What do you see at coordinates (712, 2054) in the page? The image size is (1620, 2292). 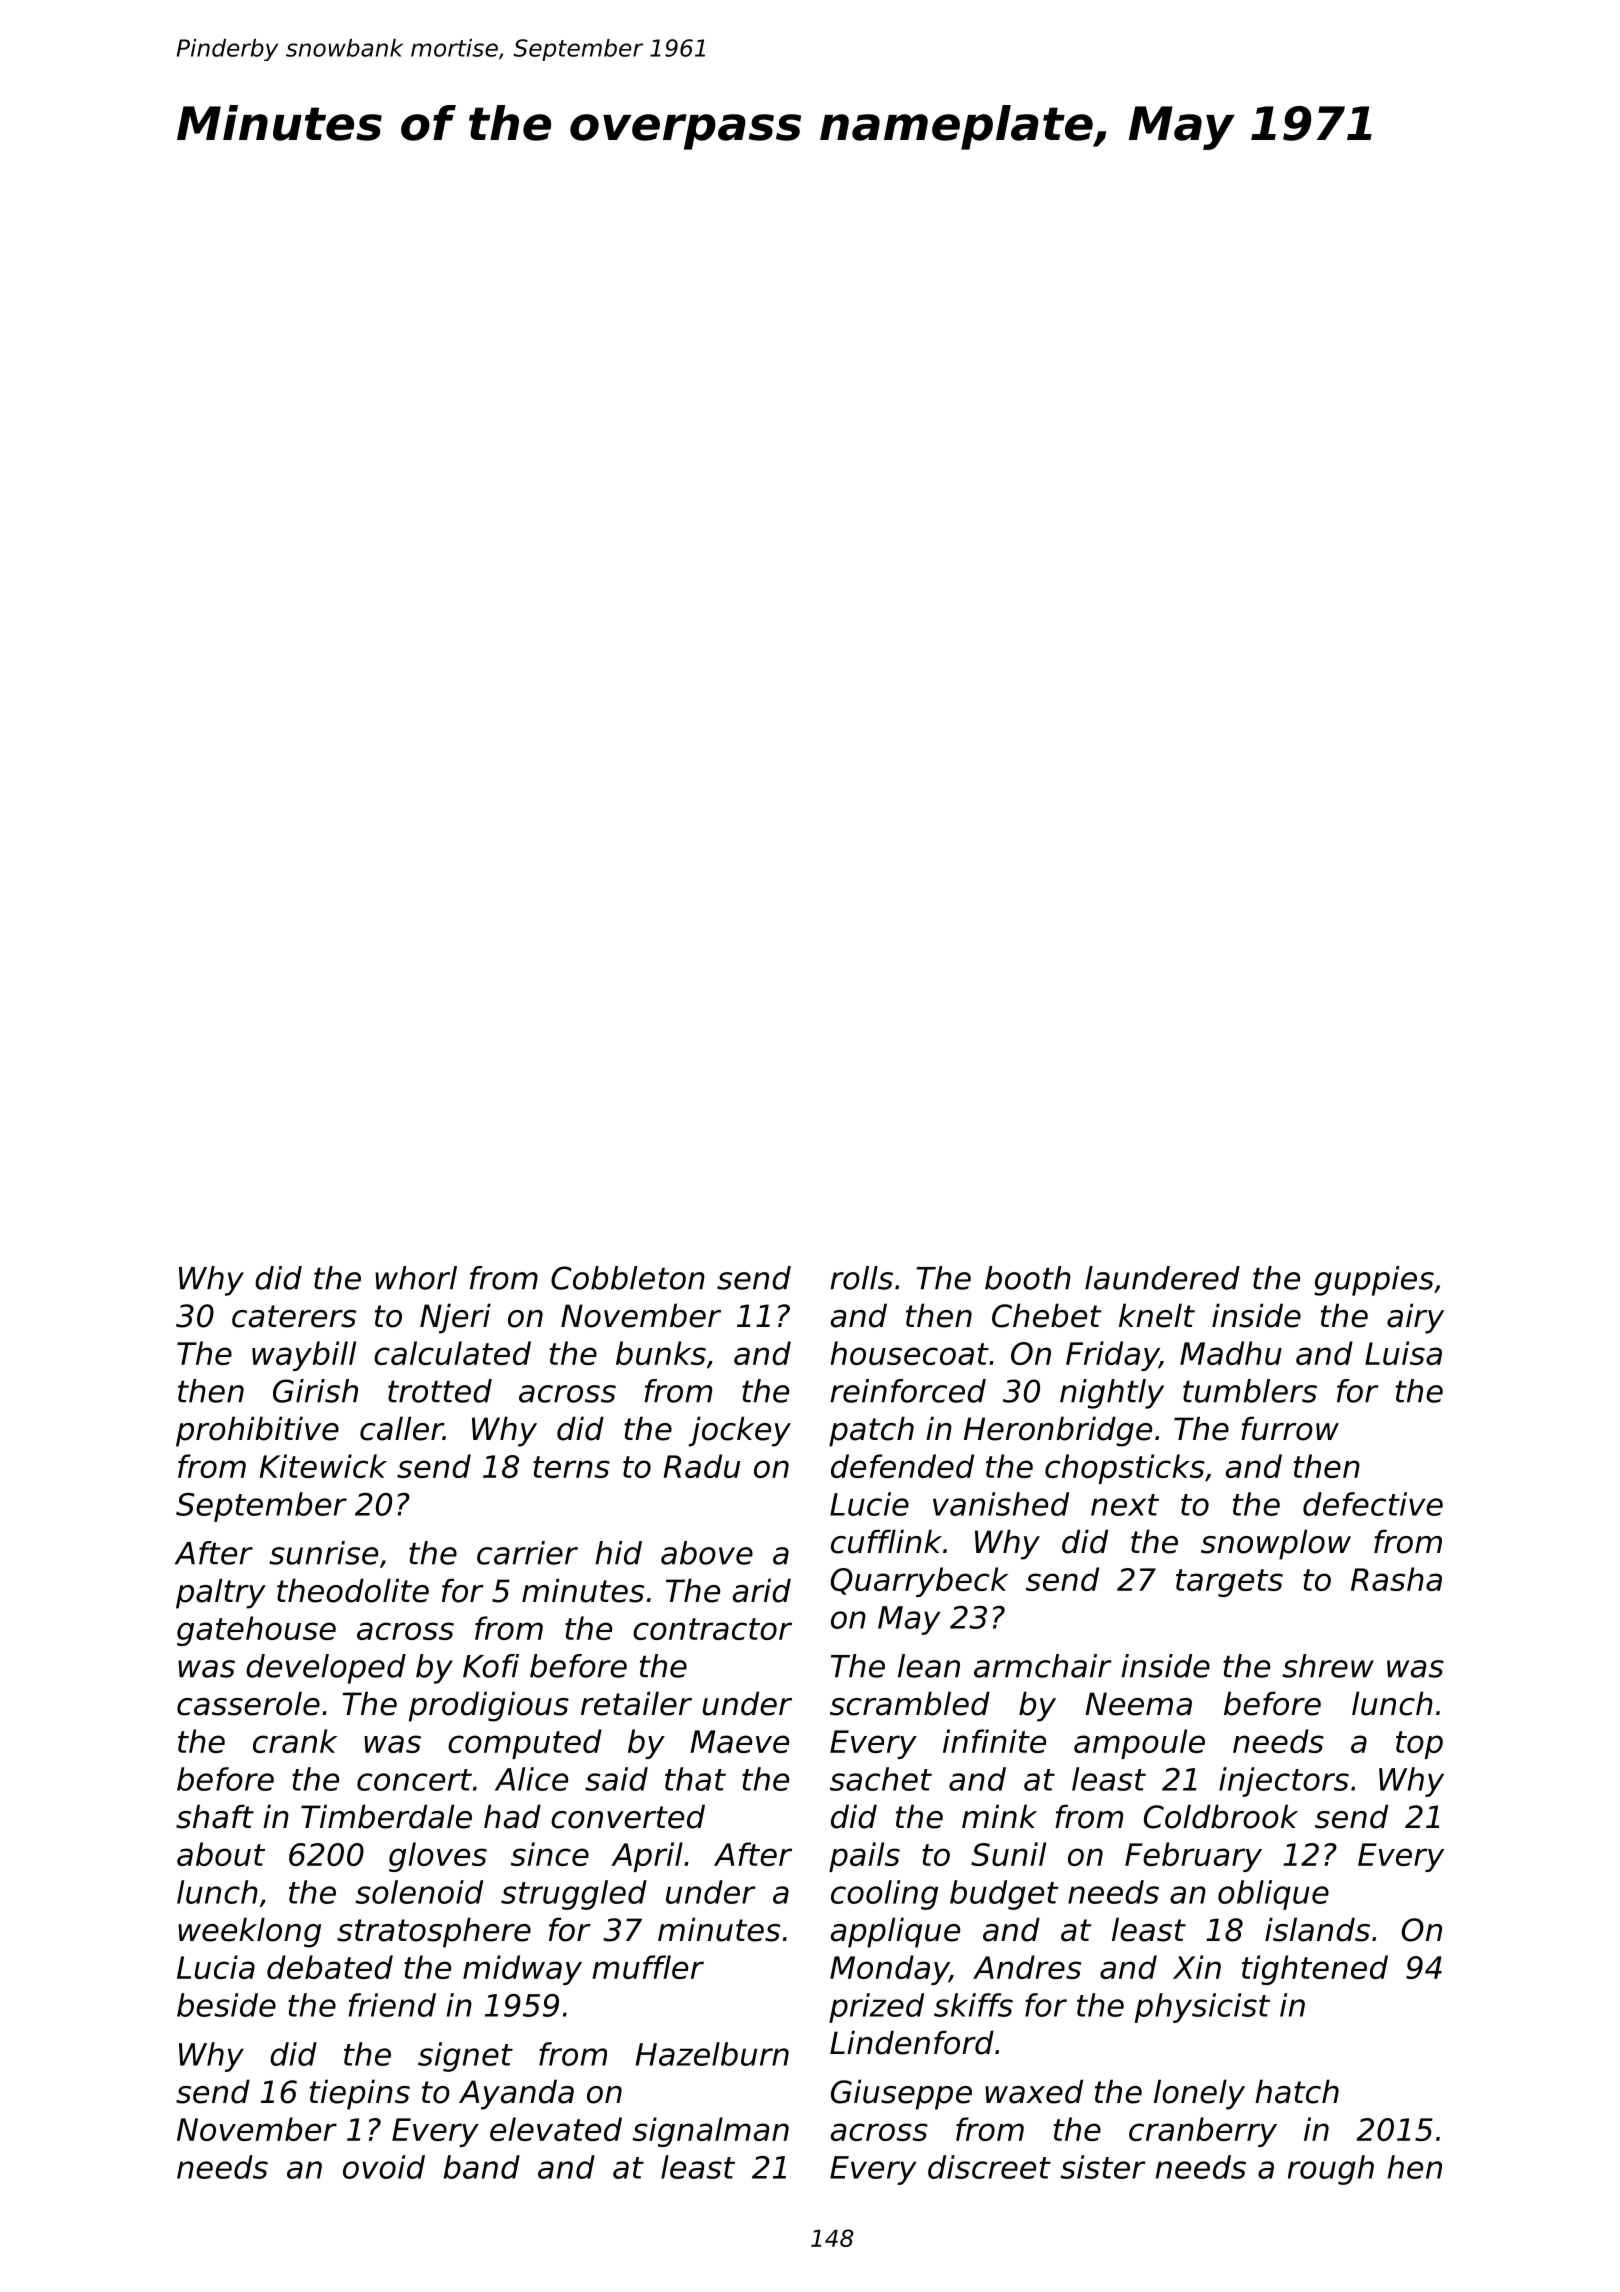 I see `Hazelburn` at bounding box center [712, 2054].
